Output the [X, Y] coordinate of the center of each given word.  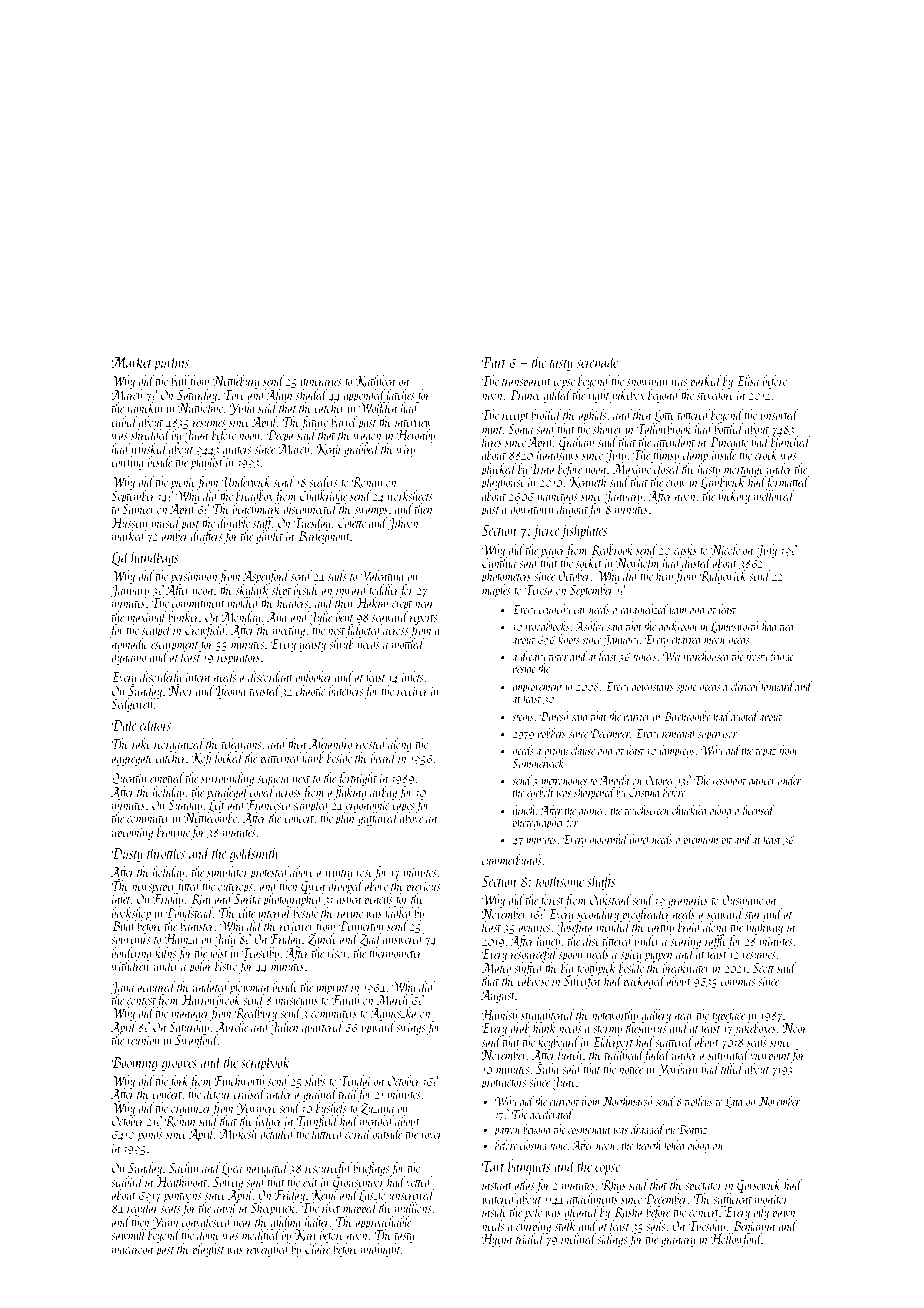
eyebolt [540, 793]
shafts [601, 882]
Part [494, 362]
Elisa [747, 380]
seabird [127, 1181]
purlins [171, 363]
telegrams [241, 745]
